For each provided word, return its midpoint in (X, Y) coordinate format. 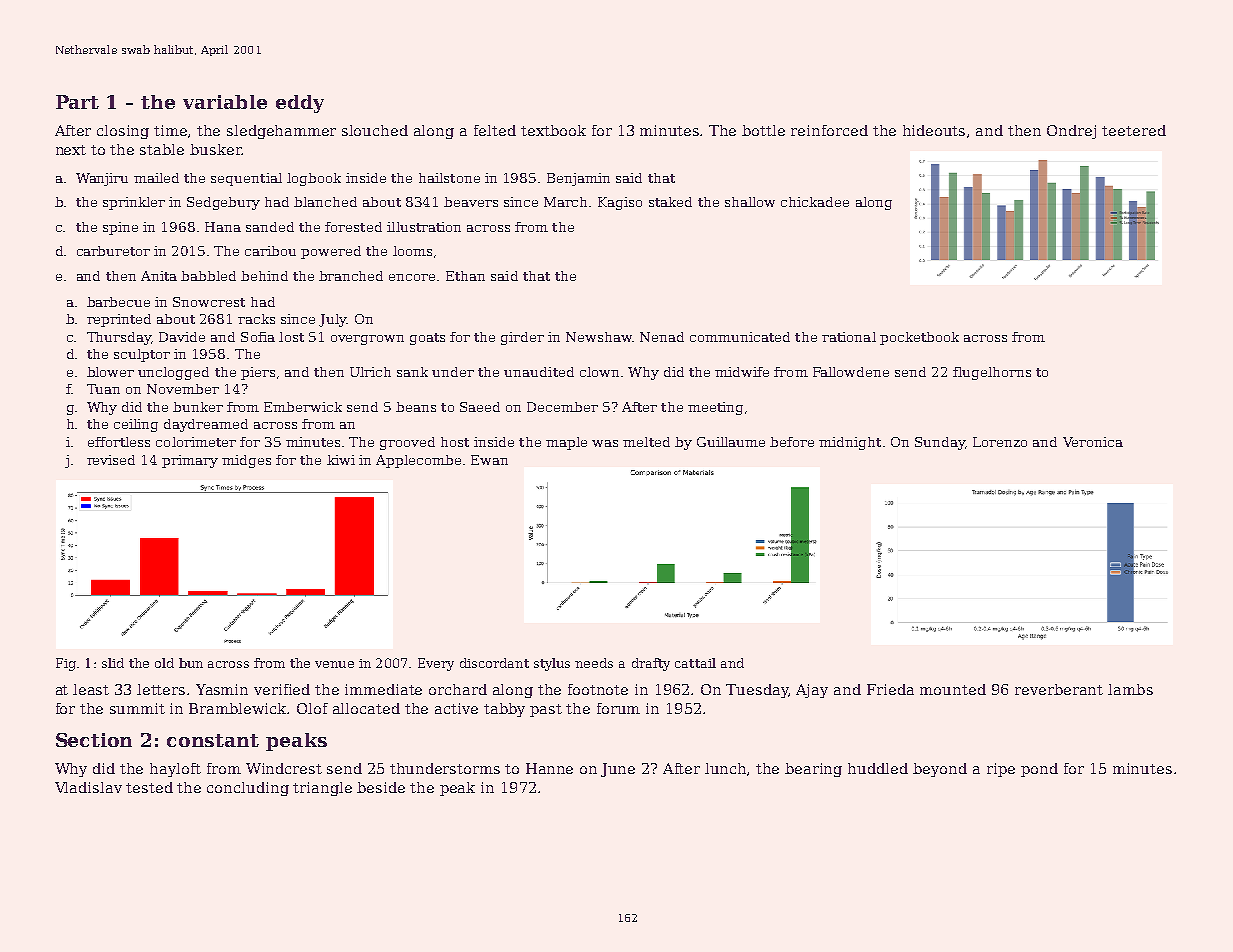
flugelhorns (992, 373)
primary (190, 461)
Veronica (1093, 442)
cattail (695, 663)
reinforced (829, 130)
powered (331, 252)
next (71, 150)
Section (94, 740)
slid (113, 663)
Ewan (489, 460)
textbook (553, 130)
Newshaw (599, 337)
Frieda (890, 689)
